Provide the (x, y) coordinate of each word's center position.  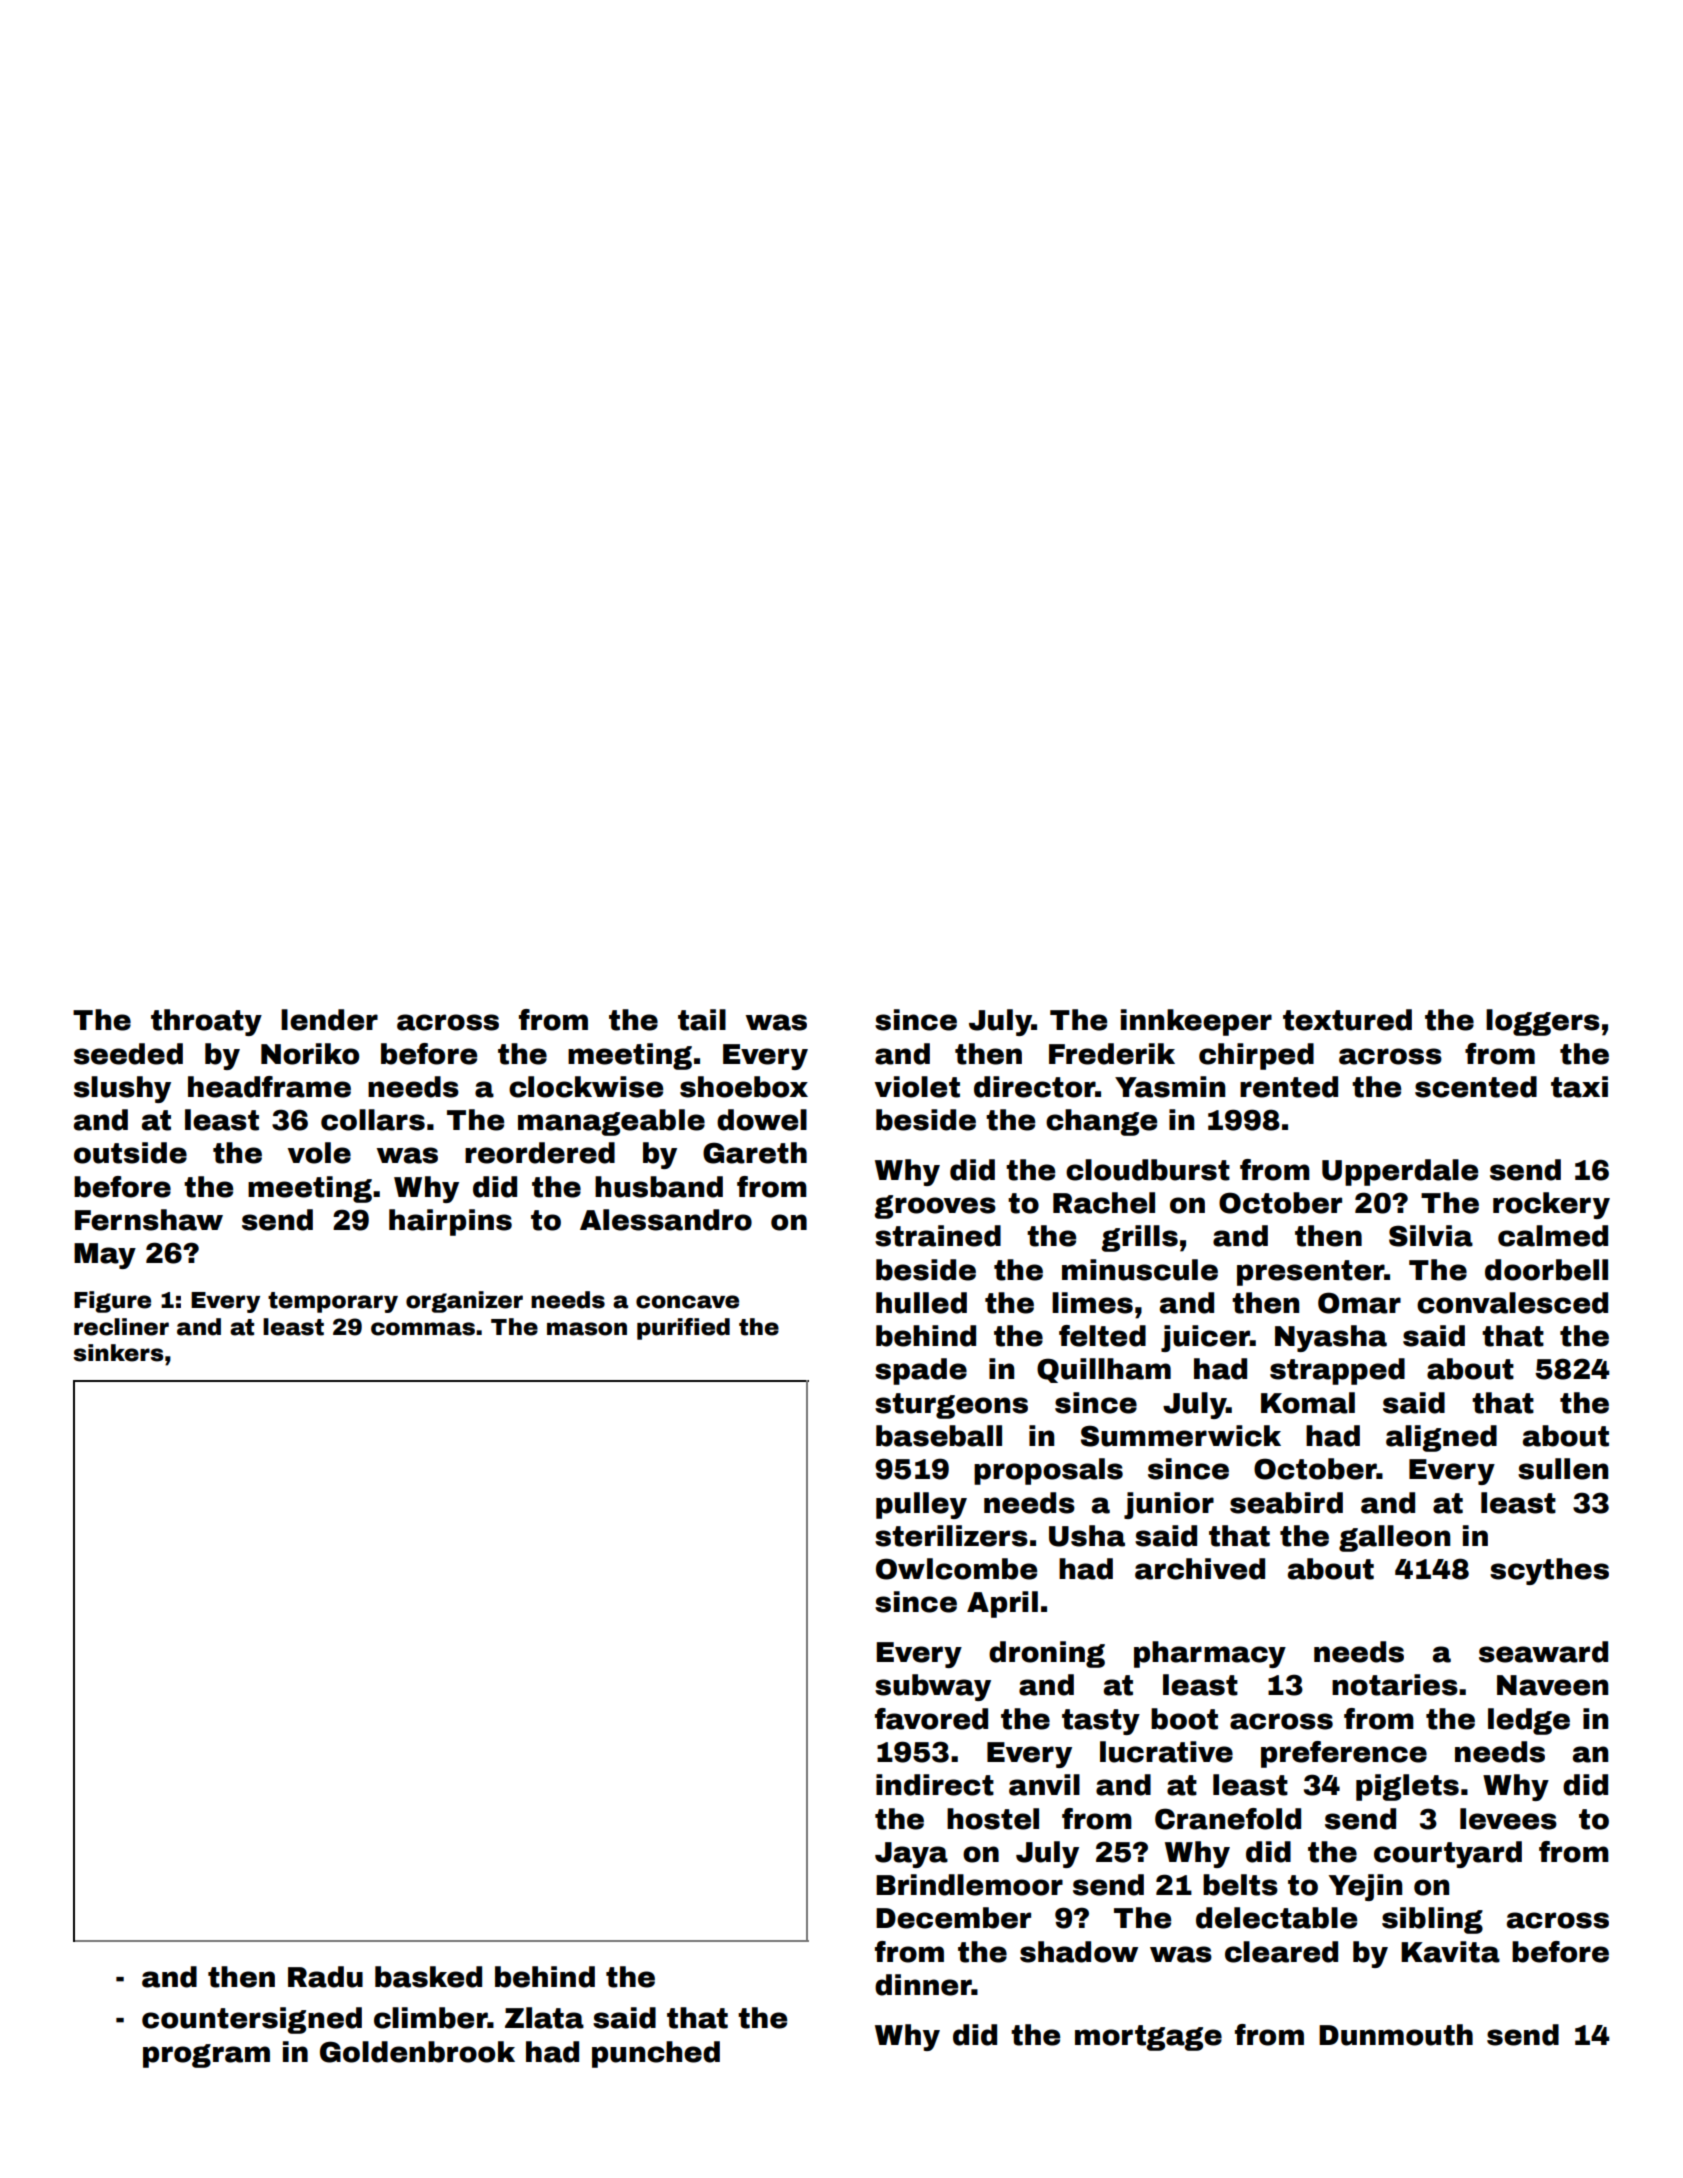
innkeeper (1196, 1022)
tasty (1101, 1722)
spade (921, 1371)
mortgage (1148, 2038)
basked (428, 1977)
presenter (1311, 1273)
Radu (325, 1977)
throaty (206, 1022)
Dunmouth (1396, 2035)
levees (1508, 1819)
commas (423, 1329)
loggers (1543, 1022)
